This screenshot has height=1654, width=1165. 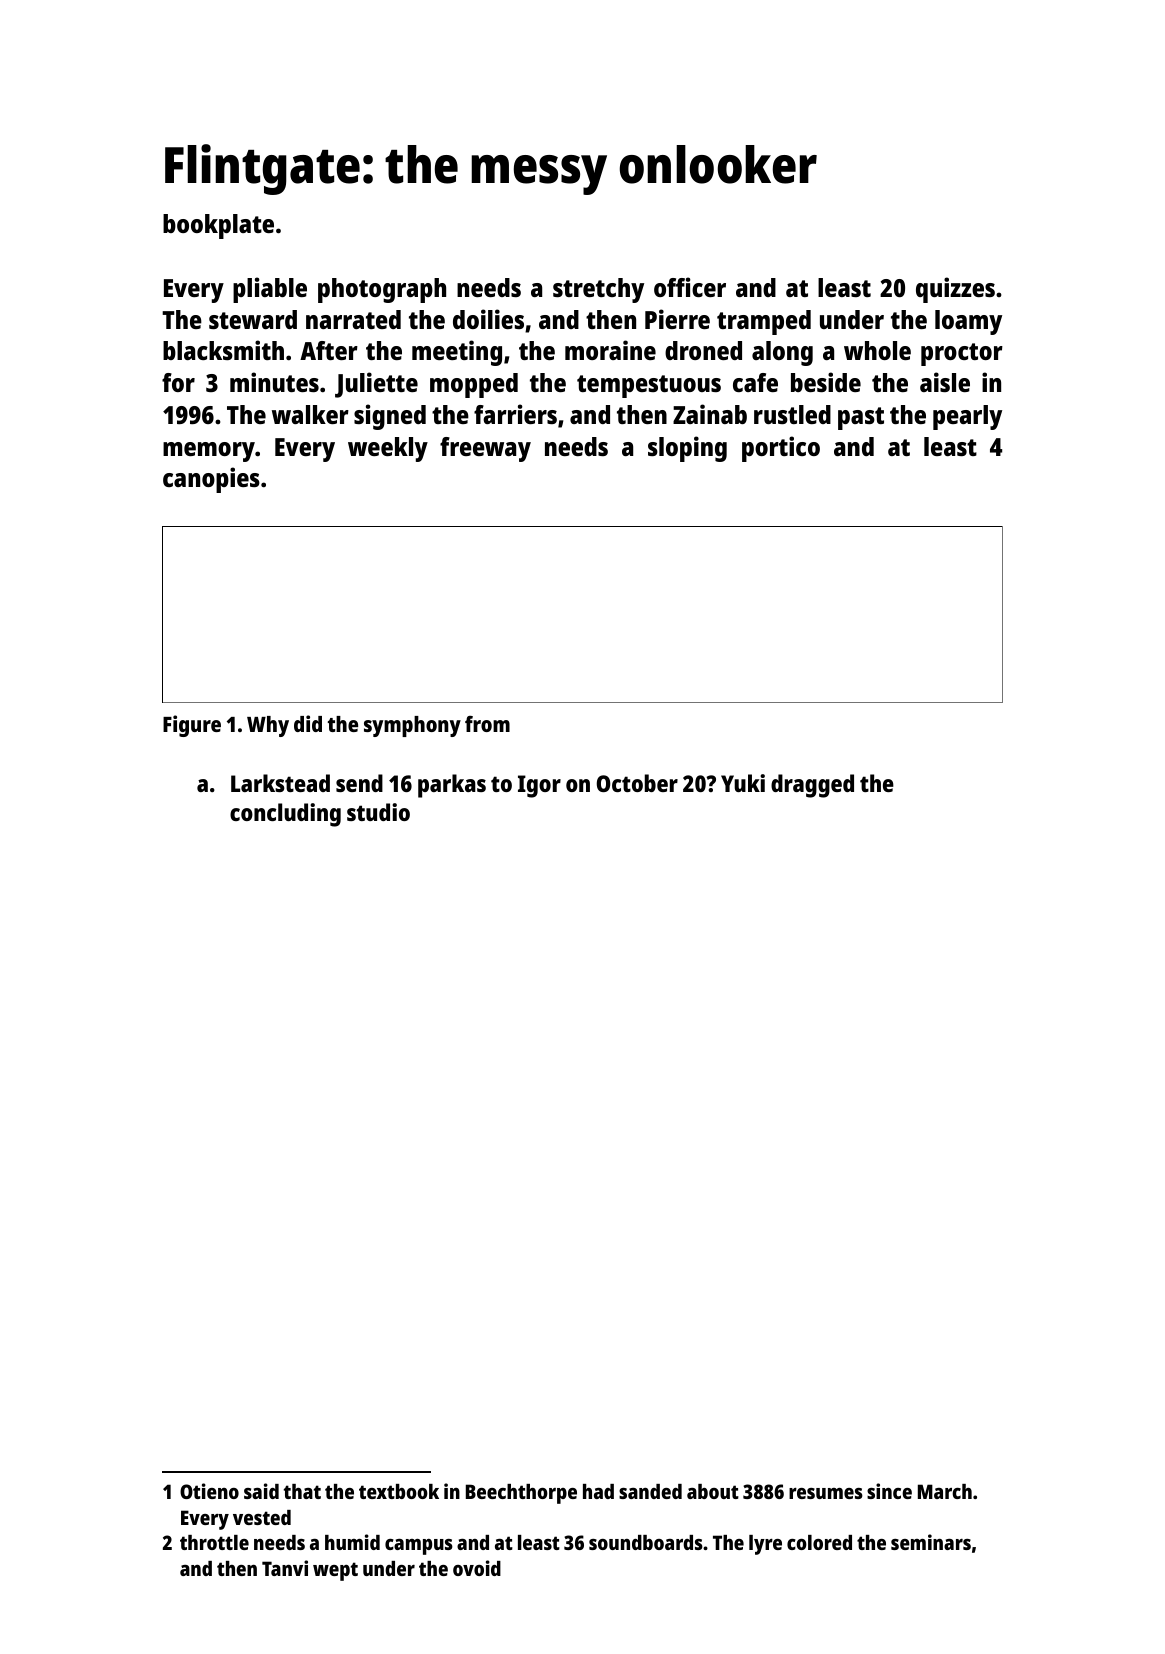 I want to click on tempestuous, so click(x=649, y=386).
